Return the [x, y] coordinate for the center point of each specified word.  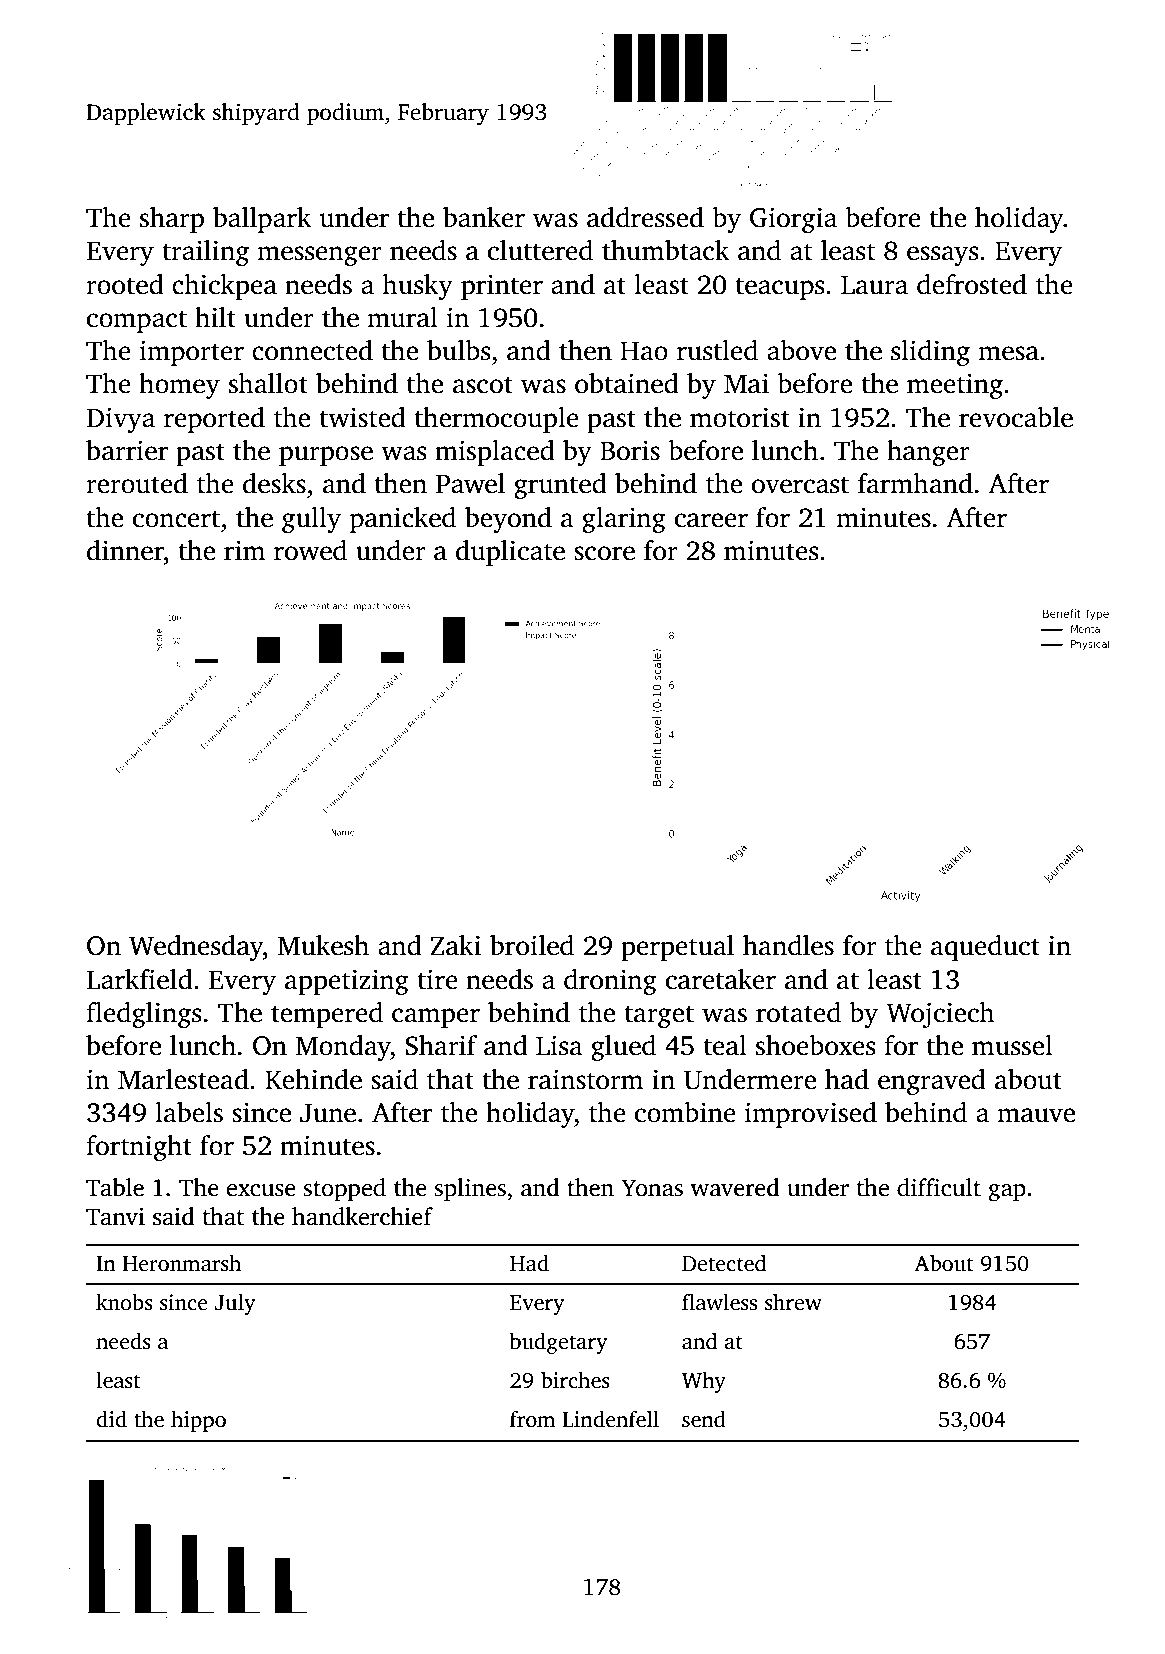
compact [137, 321]
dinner [125, 550]
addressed [645, 217]
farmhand [915, 483]
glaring [624, 520]
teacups [779, 288]
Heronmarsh [181, 1263]
